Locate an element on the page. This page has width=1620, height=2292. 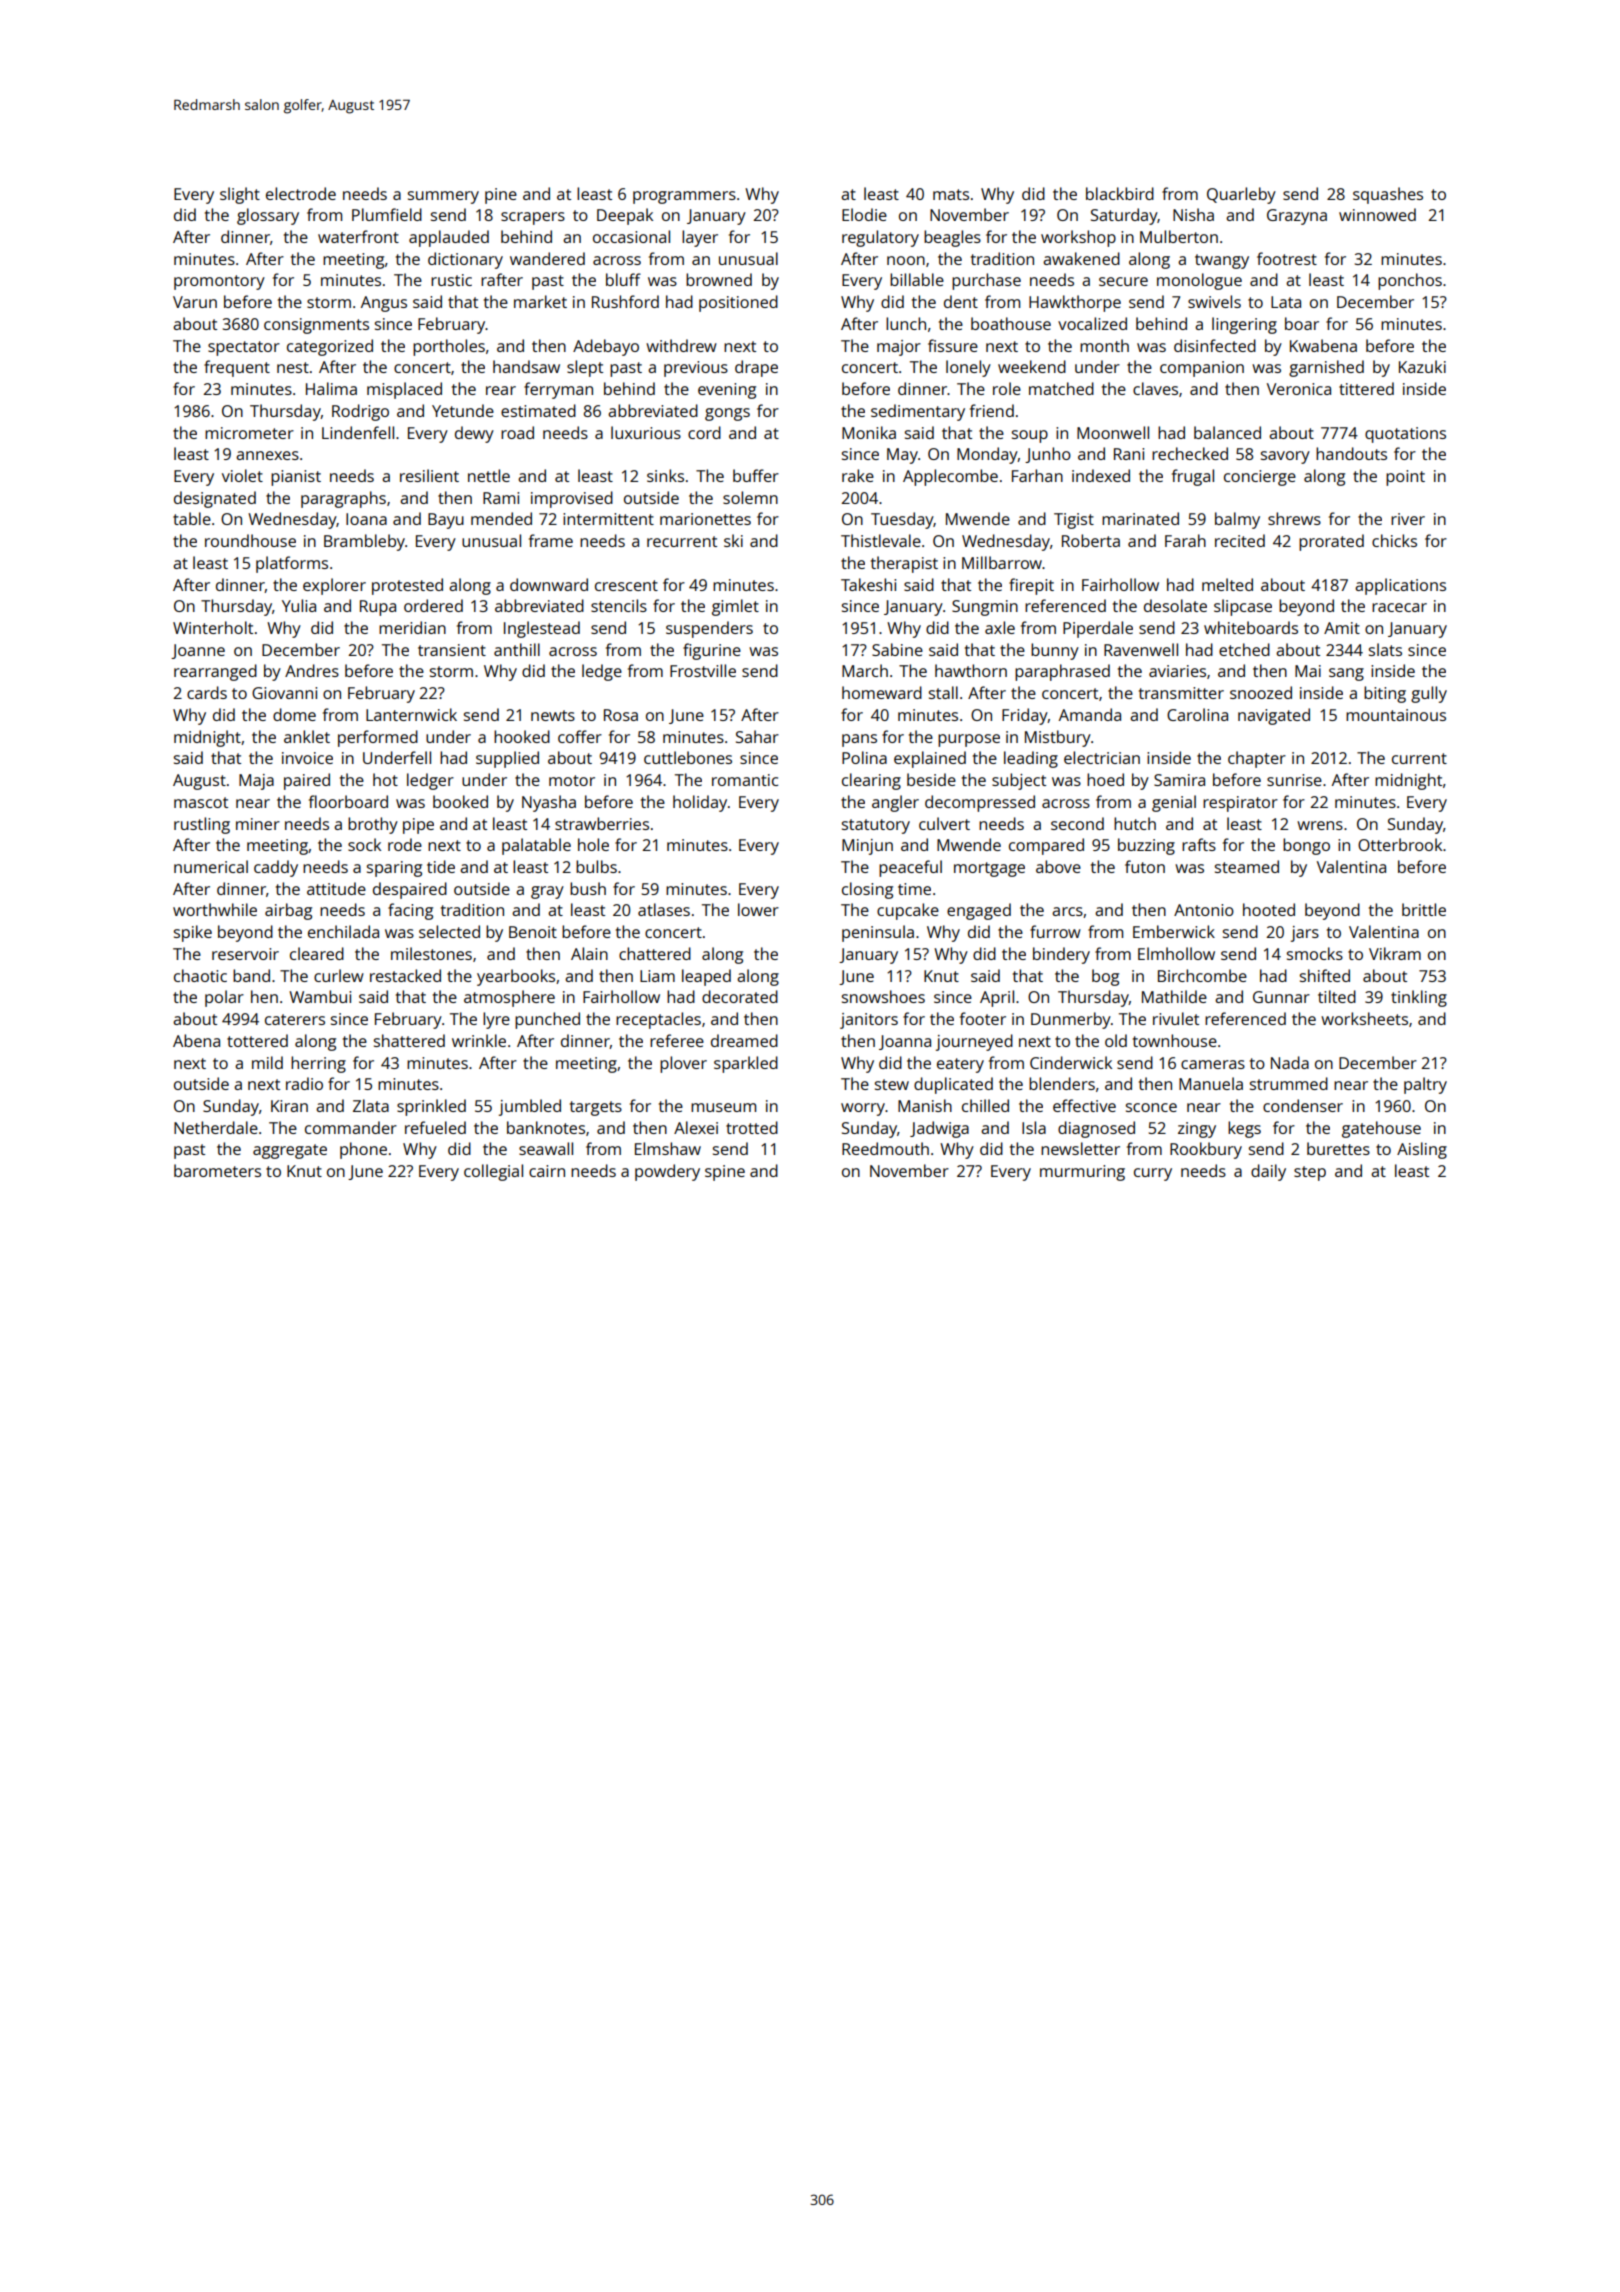
powdery is located at coordinates (667, 1172).
